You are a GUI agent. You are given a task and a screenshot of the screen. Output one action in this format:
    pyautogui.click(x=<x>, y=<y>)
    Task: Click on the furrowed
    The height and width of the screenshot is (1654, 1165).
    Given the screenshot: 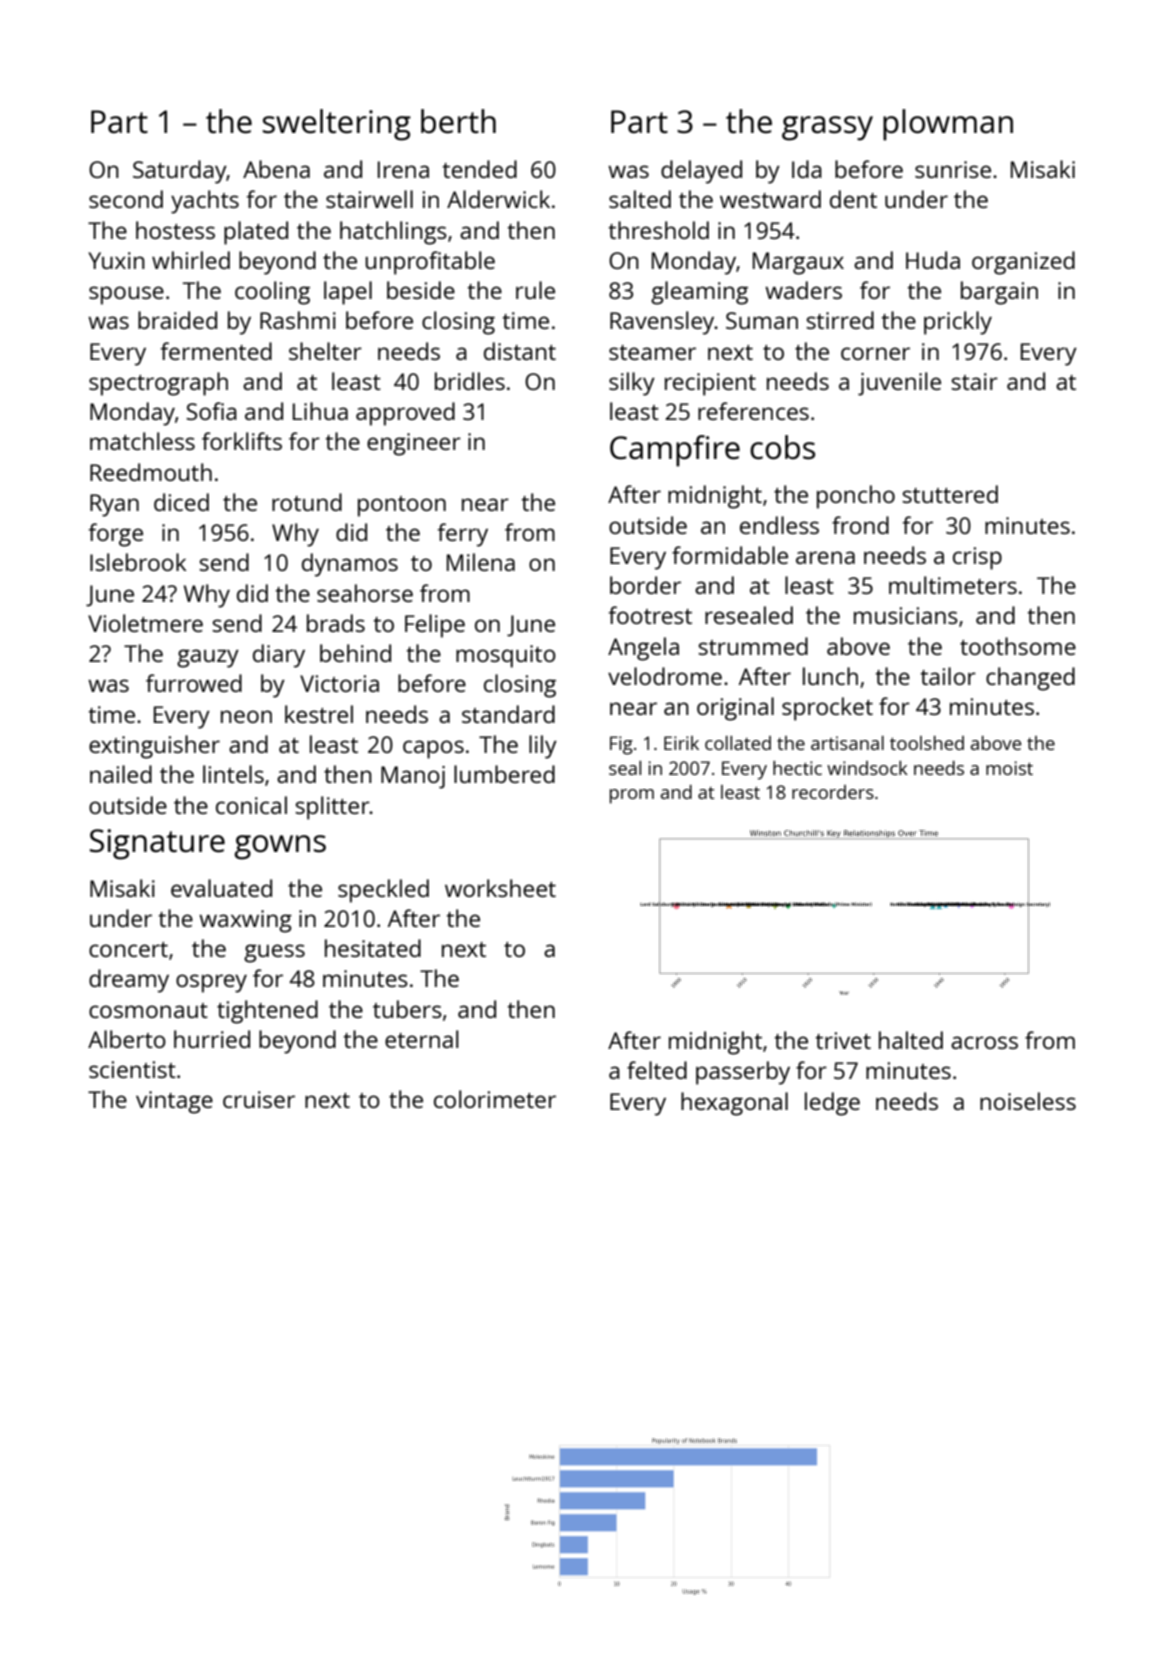 What is the action you would take?
    pyautogui.click(x=194, y=683)
